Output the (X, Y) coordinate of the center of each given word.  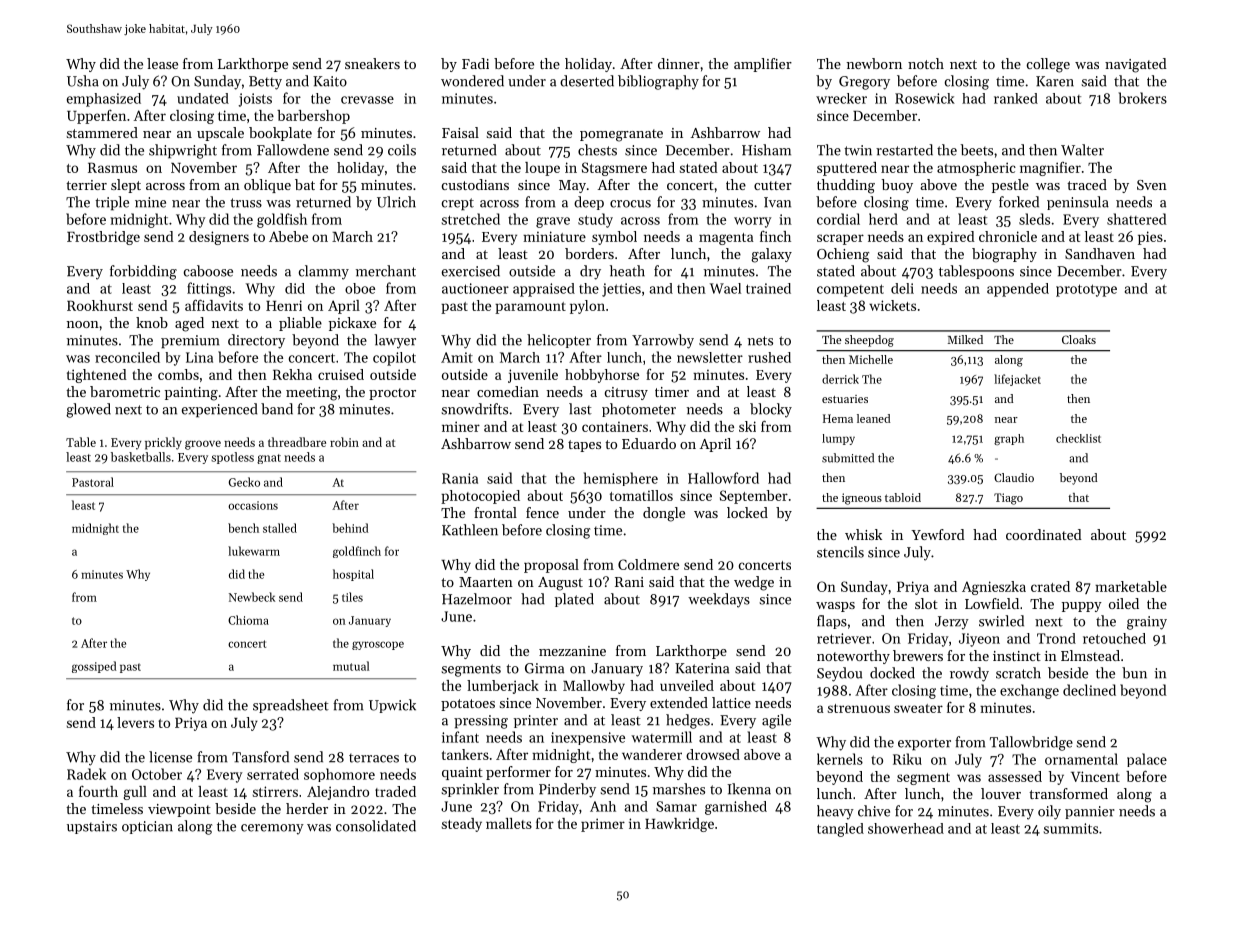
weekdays (719, 600)
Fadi (475, 63)
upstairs (92, 827)
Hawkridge (679, 825)
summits (1071, 828)
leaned (873, 418)
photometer (639, 410)
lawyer (395, 341)
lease (162, 63)
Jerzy (952, 623)
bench (243, 528)
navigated (1136, 65)
